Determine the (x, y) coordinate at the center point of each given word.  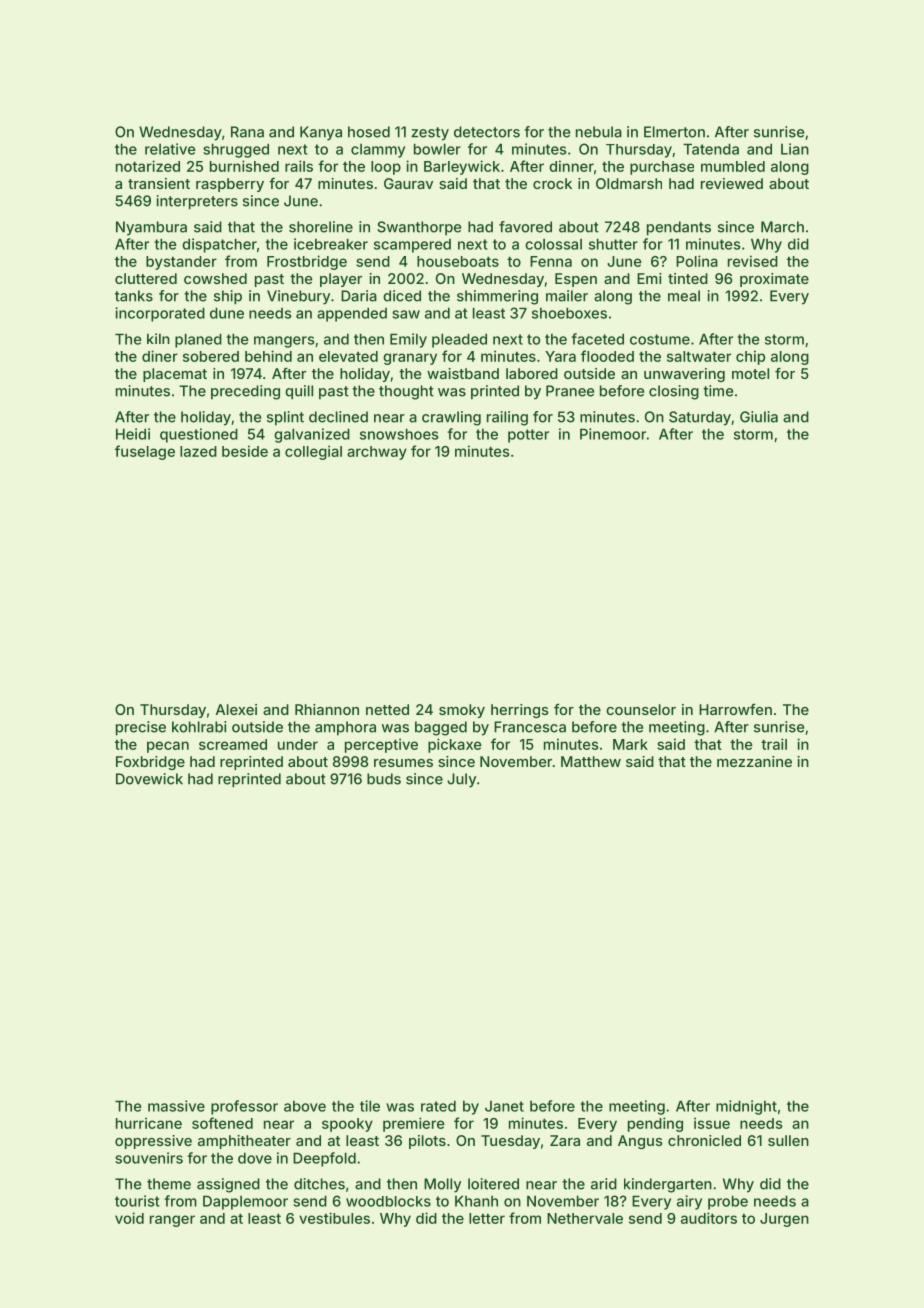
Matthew (591, 761)
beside (245, 451)
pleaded (459, 341)
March (782, 227)
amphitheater (244, 1142)
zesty (430, 134)
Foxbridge (150, 763)
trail (774, 744)
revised (753, 261)
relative (170, 149)
